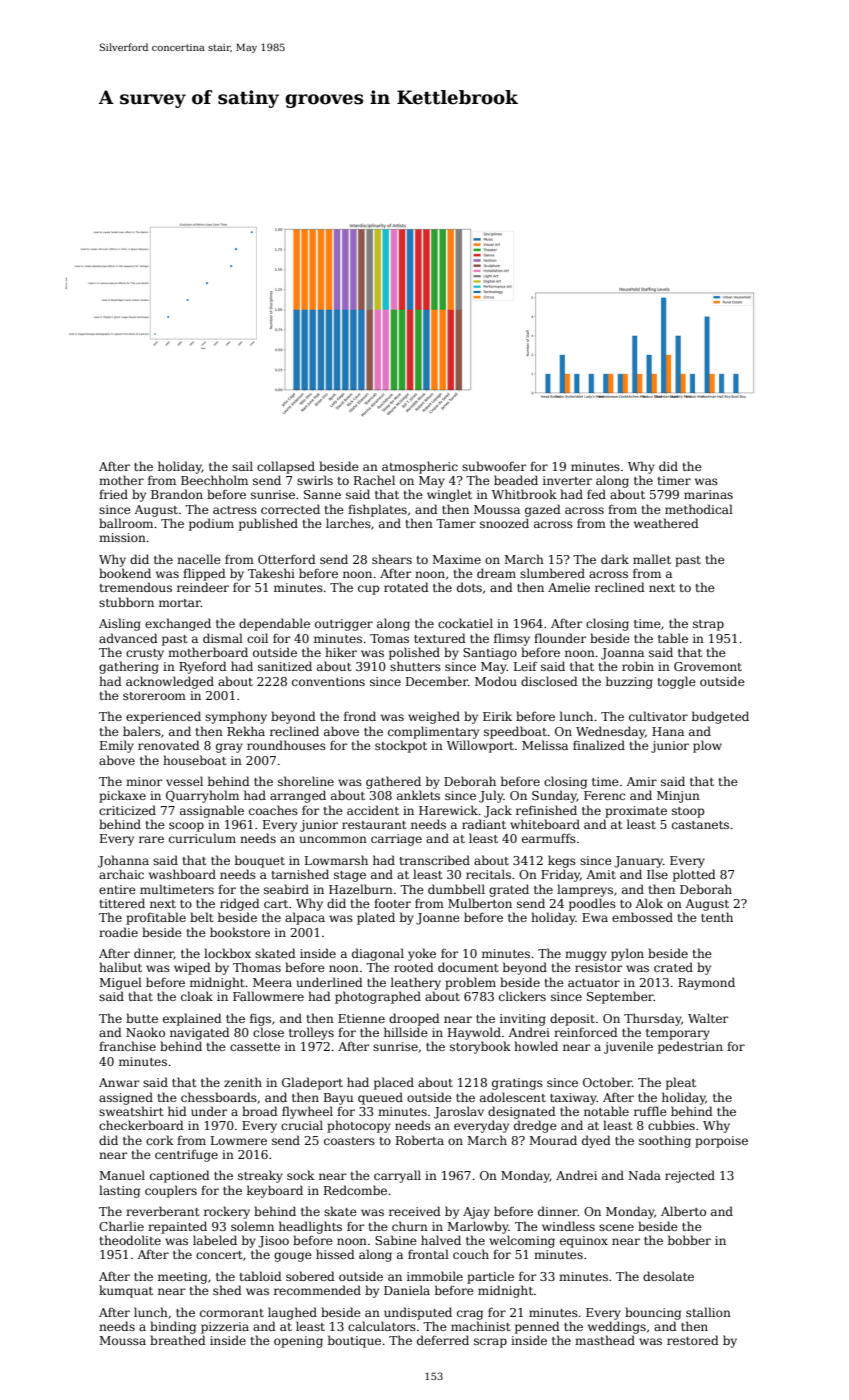 The image size is (849, 1400). What do you see at coordinates (376, 918) in the image?
I see `plated` at bounding box center [376, 918].
